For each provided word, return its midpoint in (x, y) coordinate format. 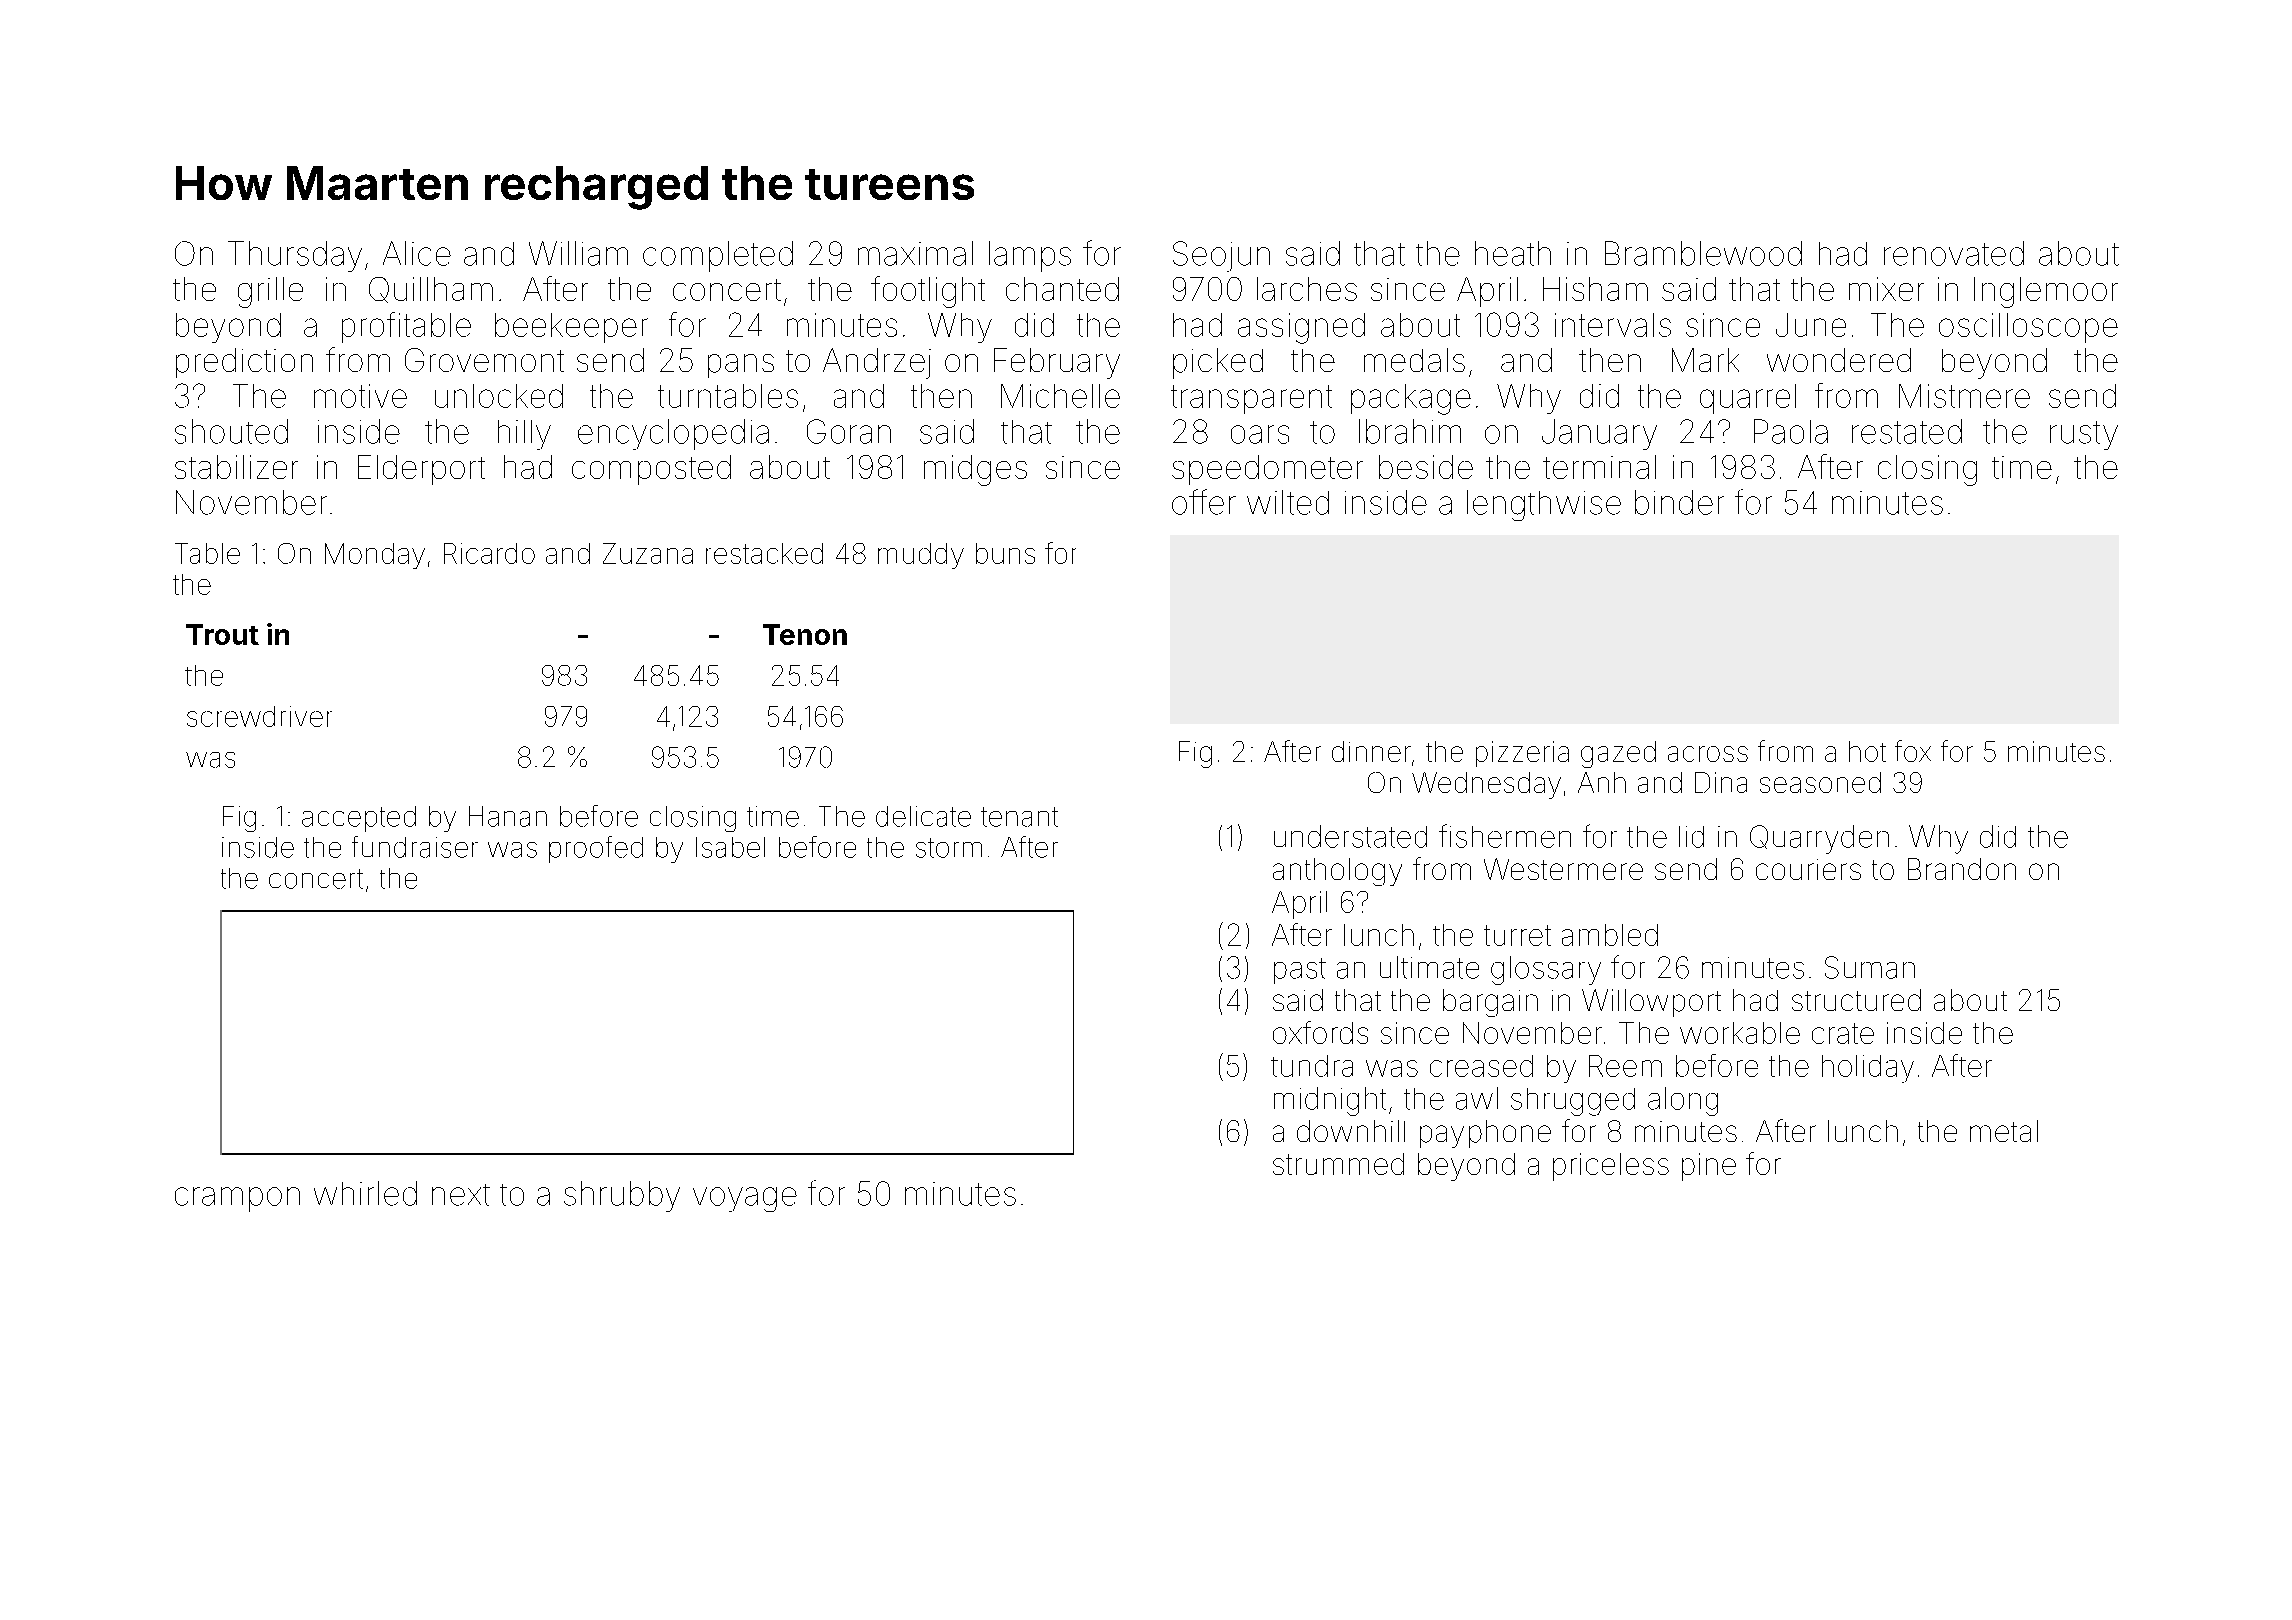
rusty (2084, 435)
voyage (745, 1199)
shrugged (1573, 1102)
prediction (244, 363)
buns (1005, 553)
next (461, 1195)
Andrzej (877, 363)
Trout (222, 634)
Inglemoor (2046, 292)
